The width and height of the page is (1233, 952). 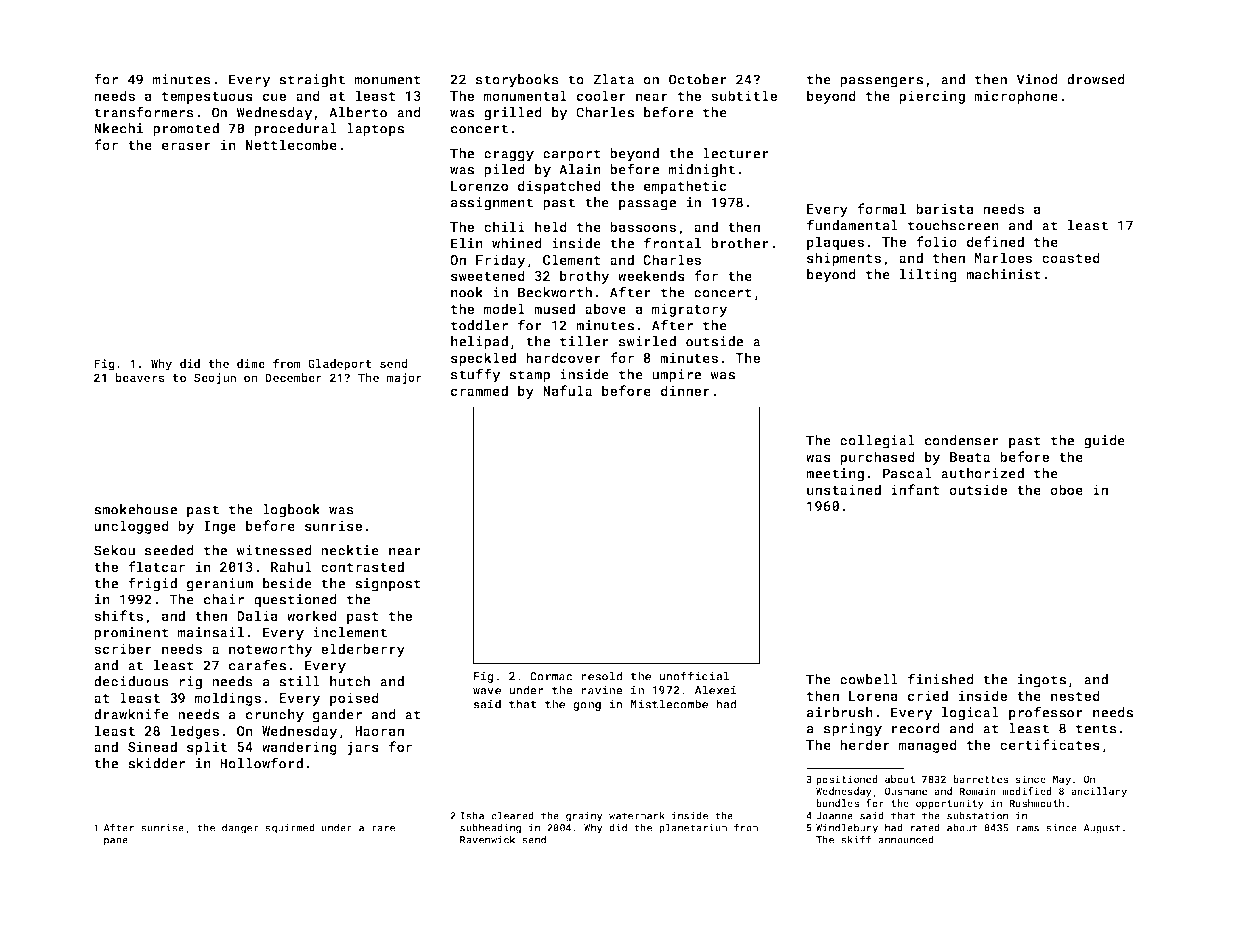 What do you see at coordinates (602, 676) in the page?
I see `resold` at bounding box center [602, 676].
